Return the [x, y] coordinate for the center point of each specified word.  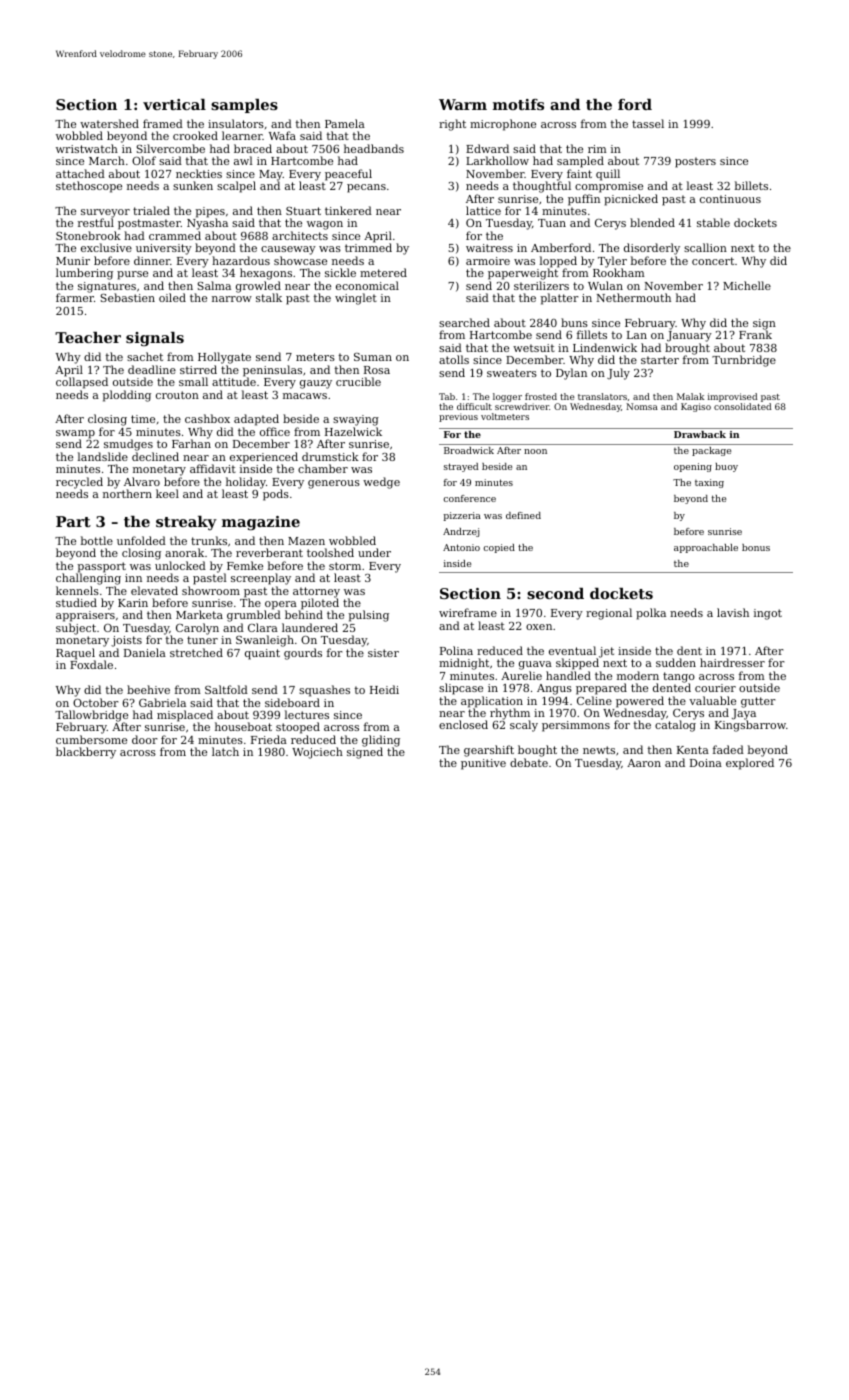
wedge [381, 483]
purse [132, 275]
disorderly [652, 249]
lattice [483, 210]
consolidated [742, 406]
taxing [709, 483]
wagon [325, 225]
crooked [195, 135]
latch [225, 751]
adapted [256, 420]
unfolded [141, 540]
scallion [705, 247]
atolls [454, 359]
